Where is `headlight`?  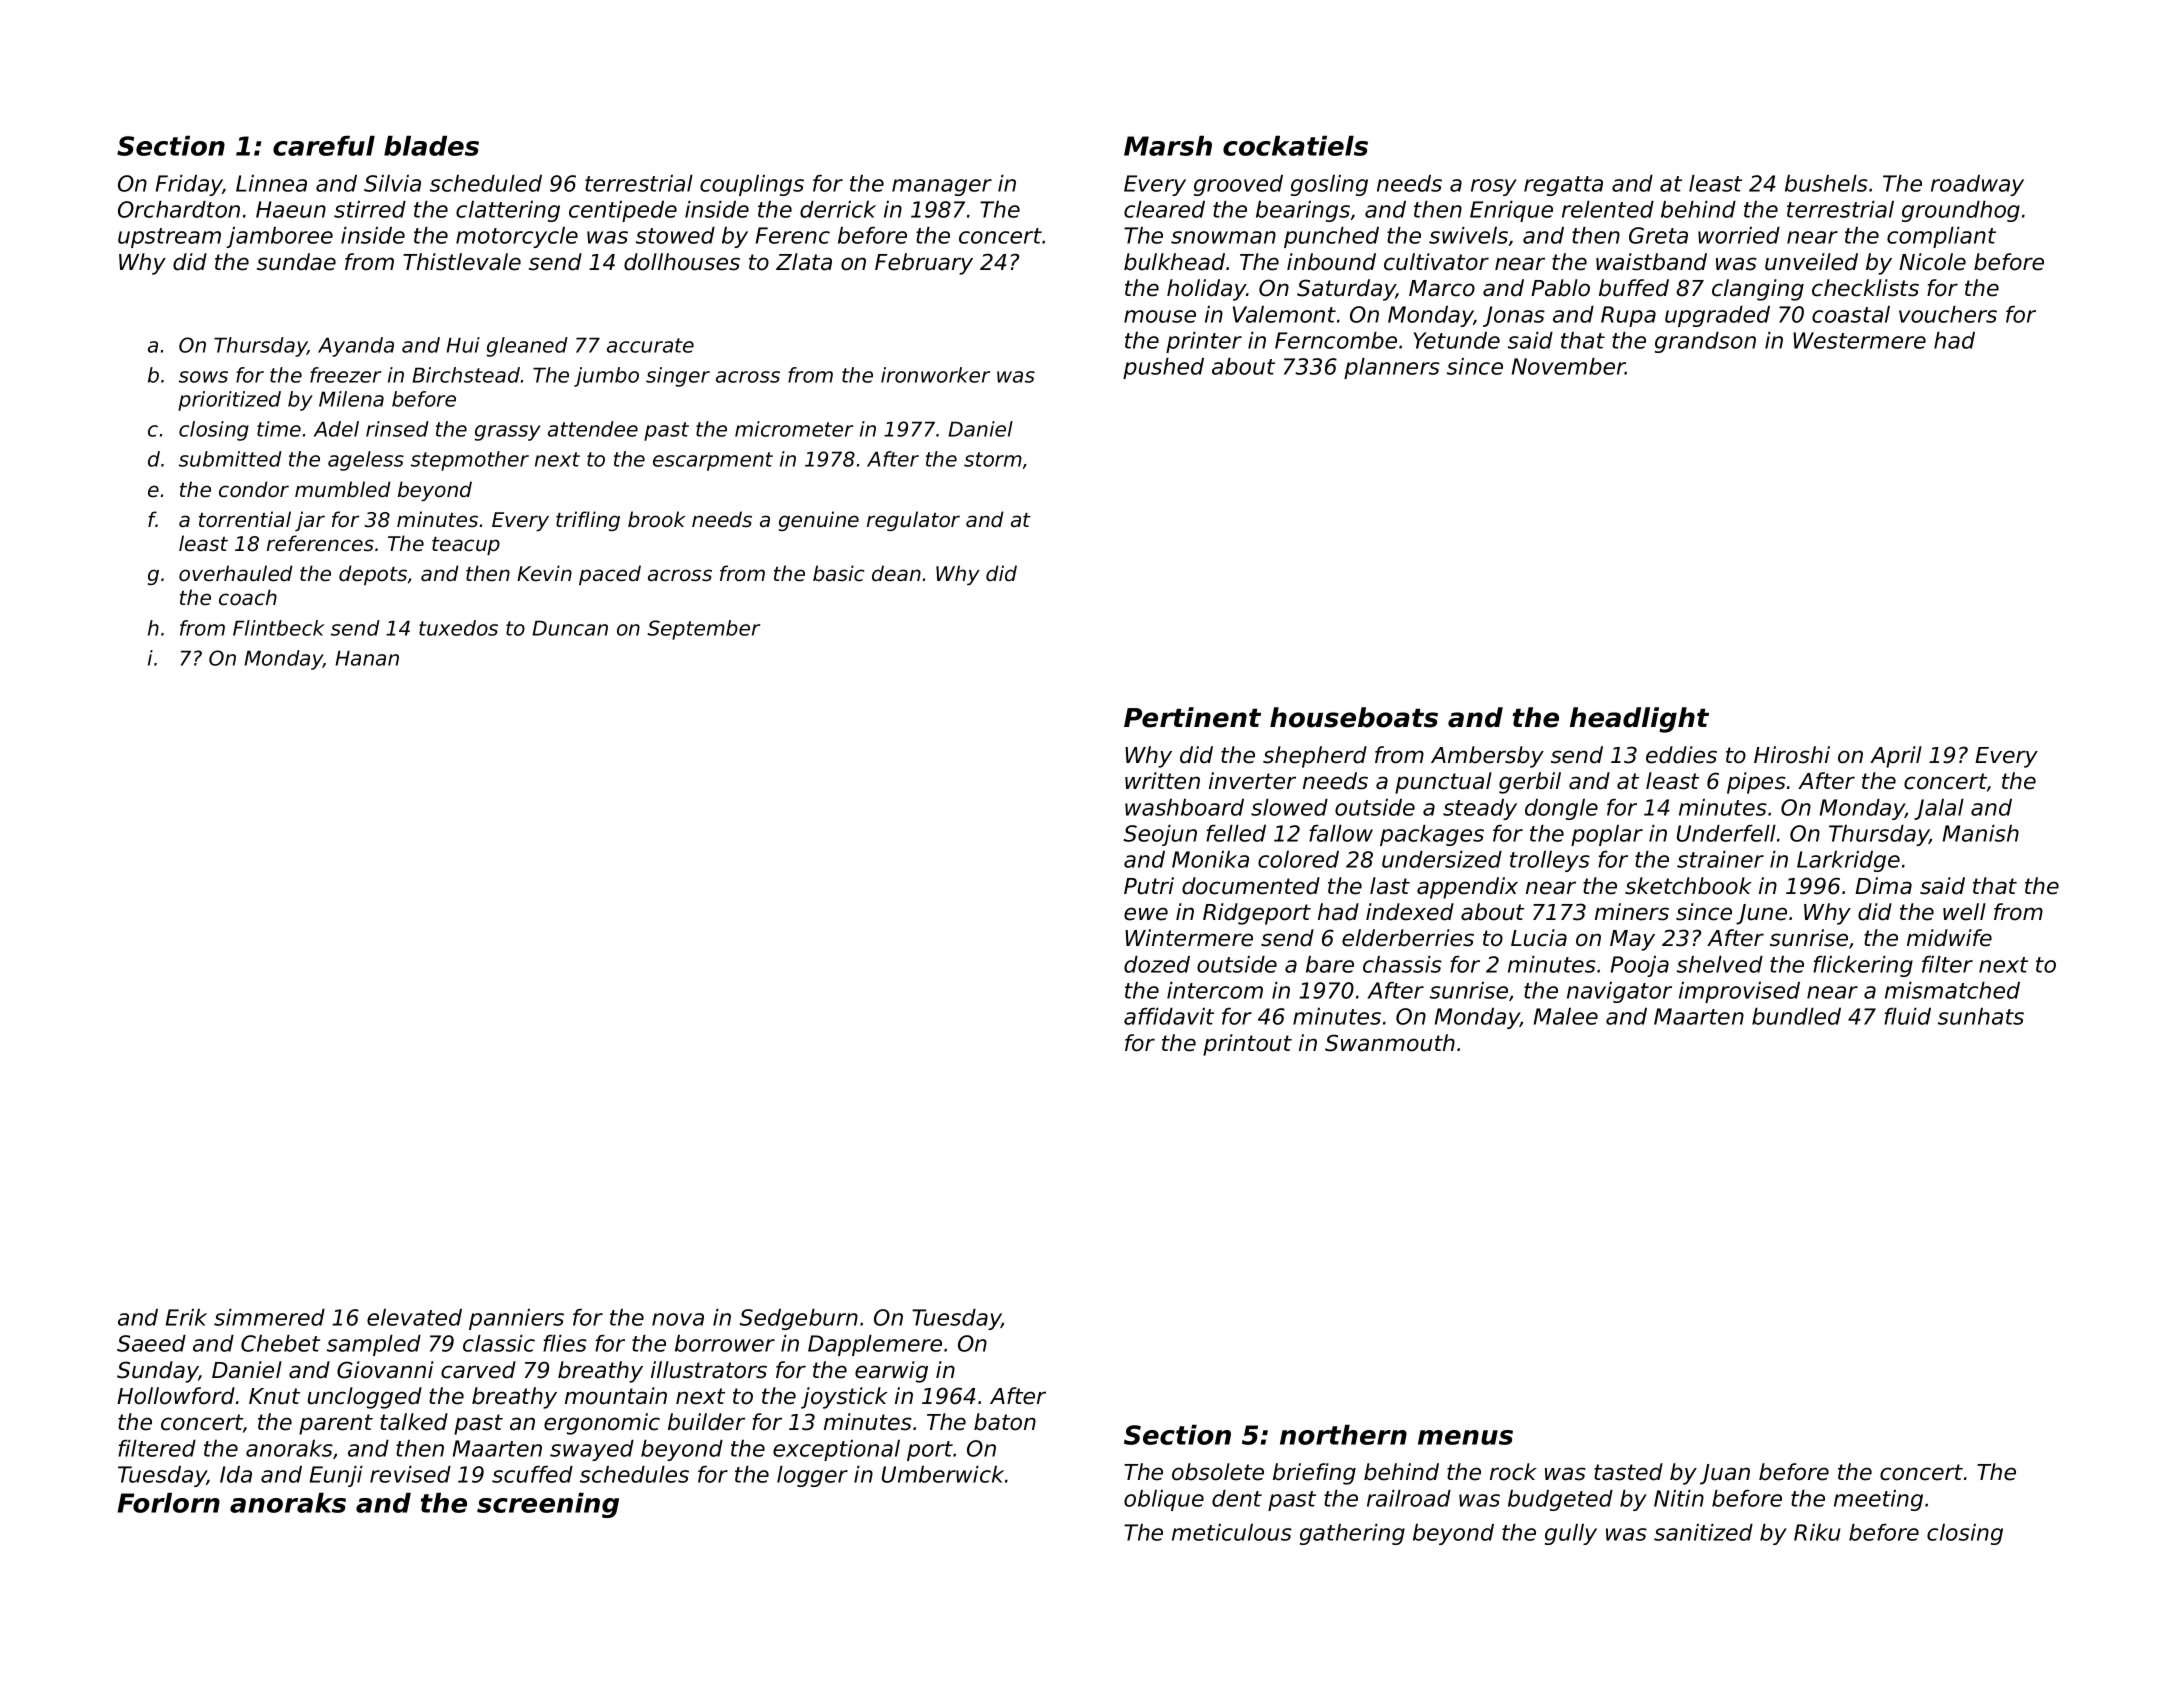
headlight is located at coordinates (1639, 720).
